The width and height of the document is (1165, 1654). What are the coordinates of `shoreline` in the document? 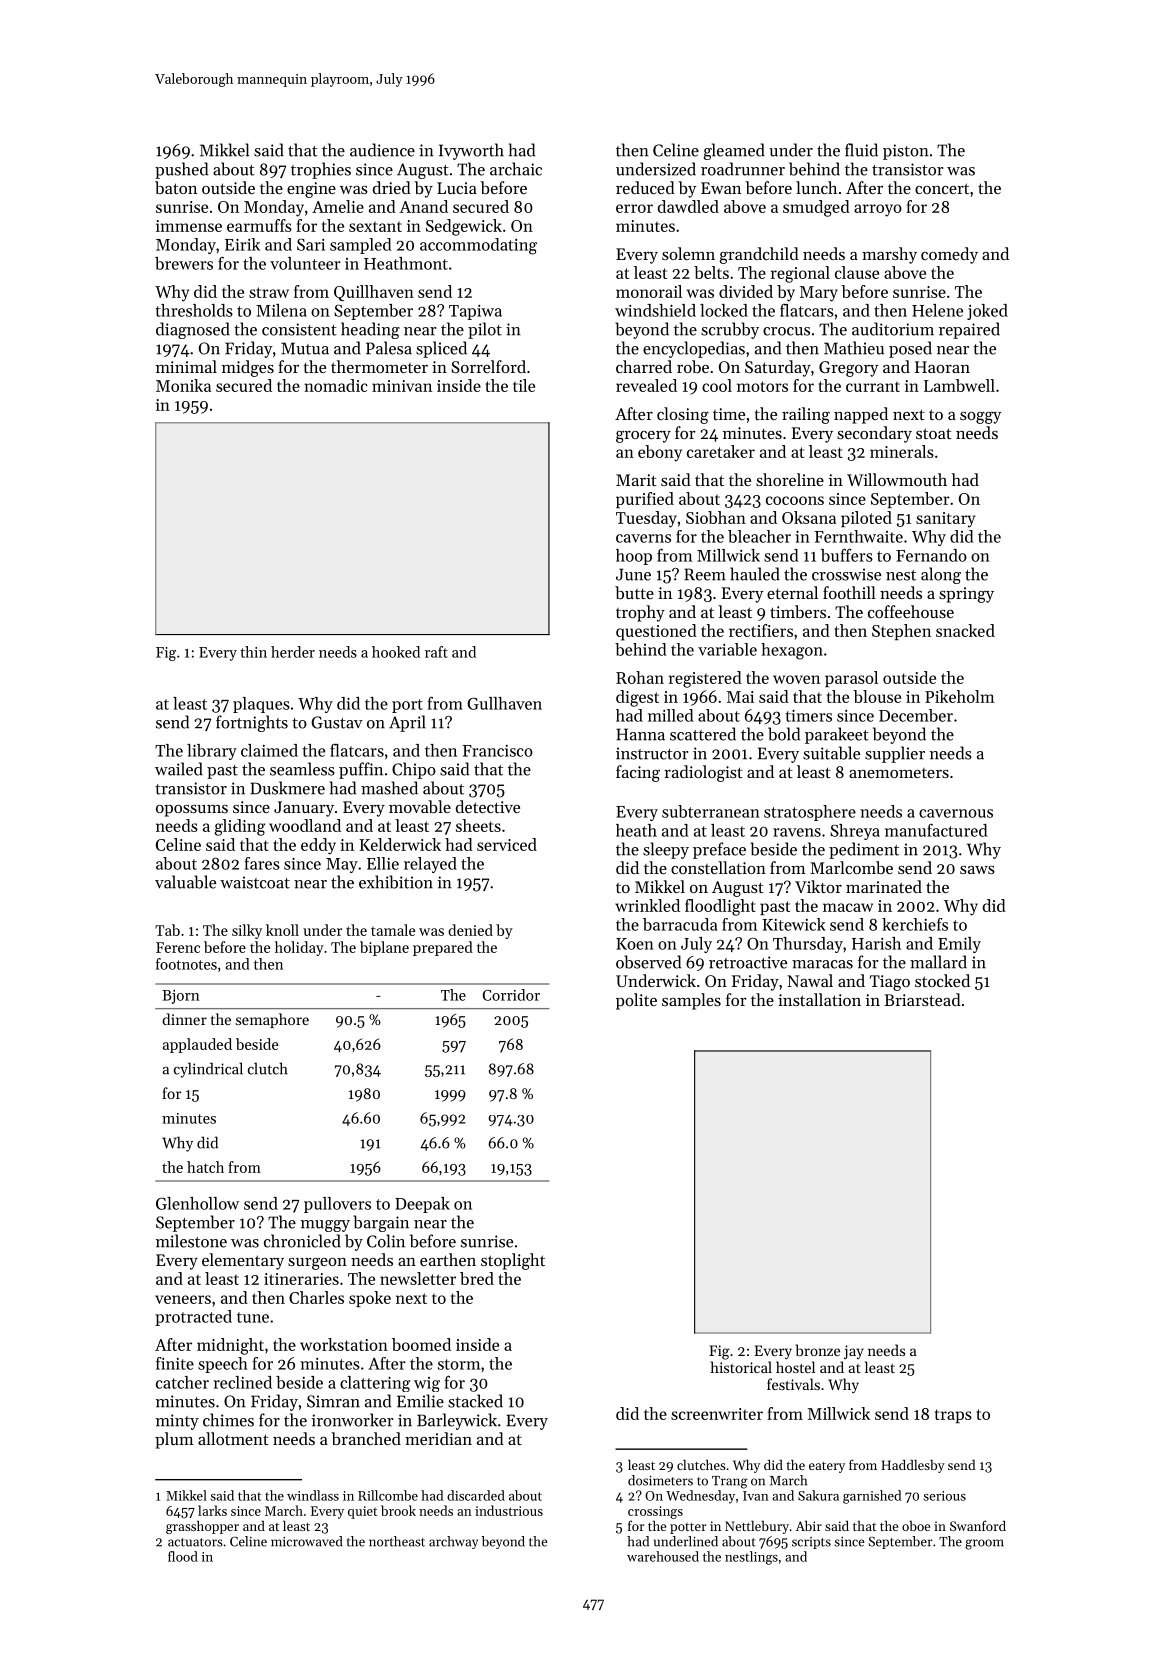 It's located at (790, 479).
